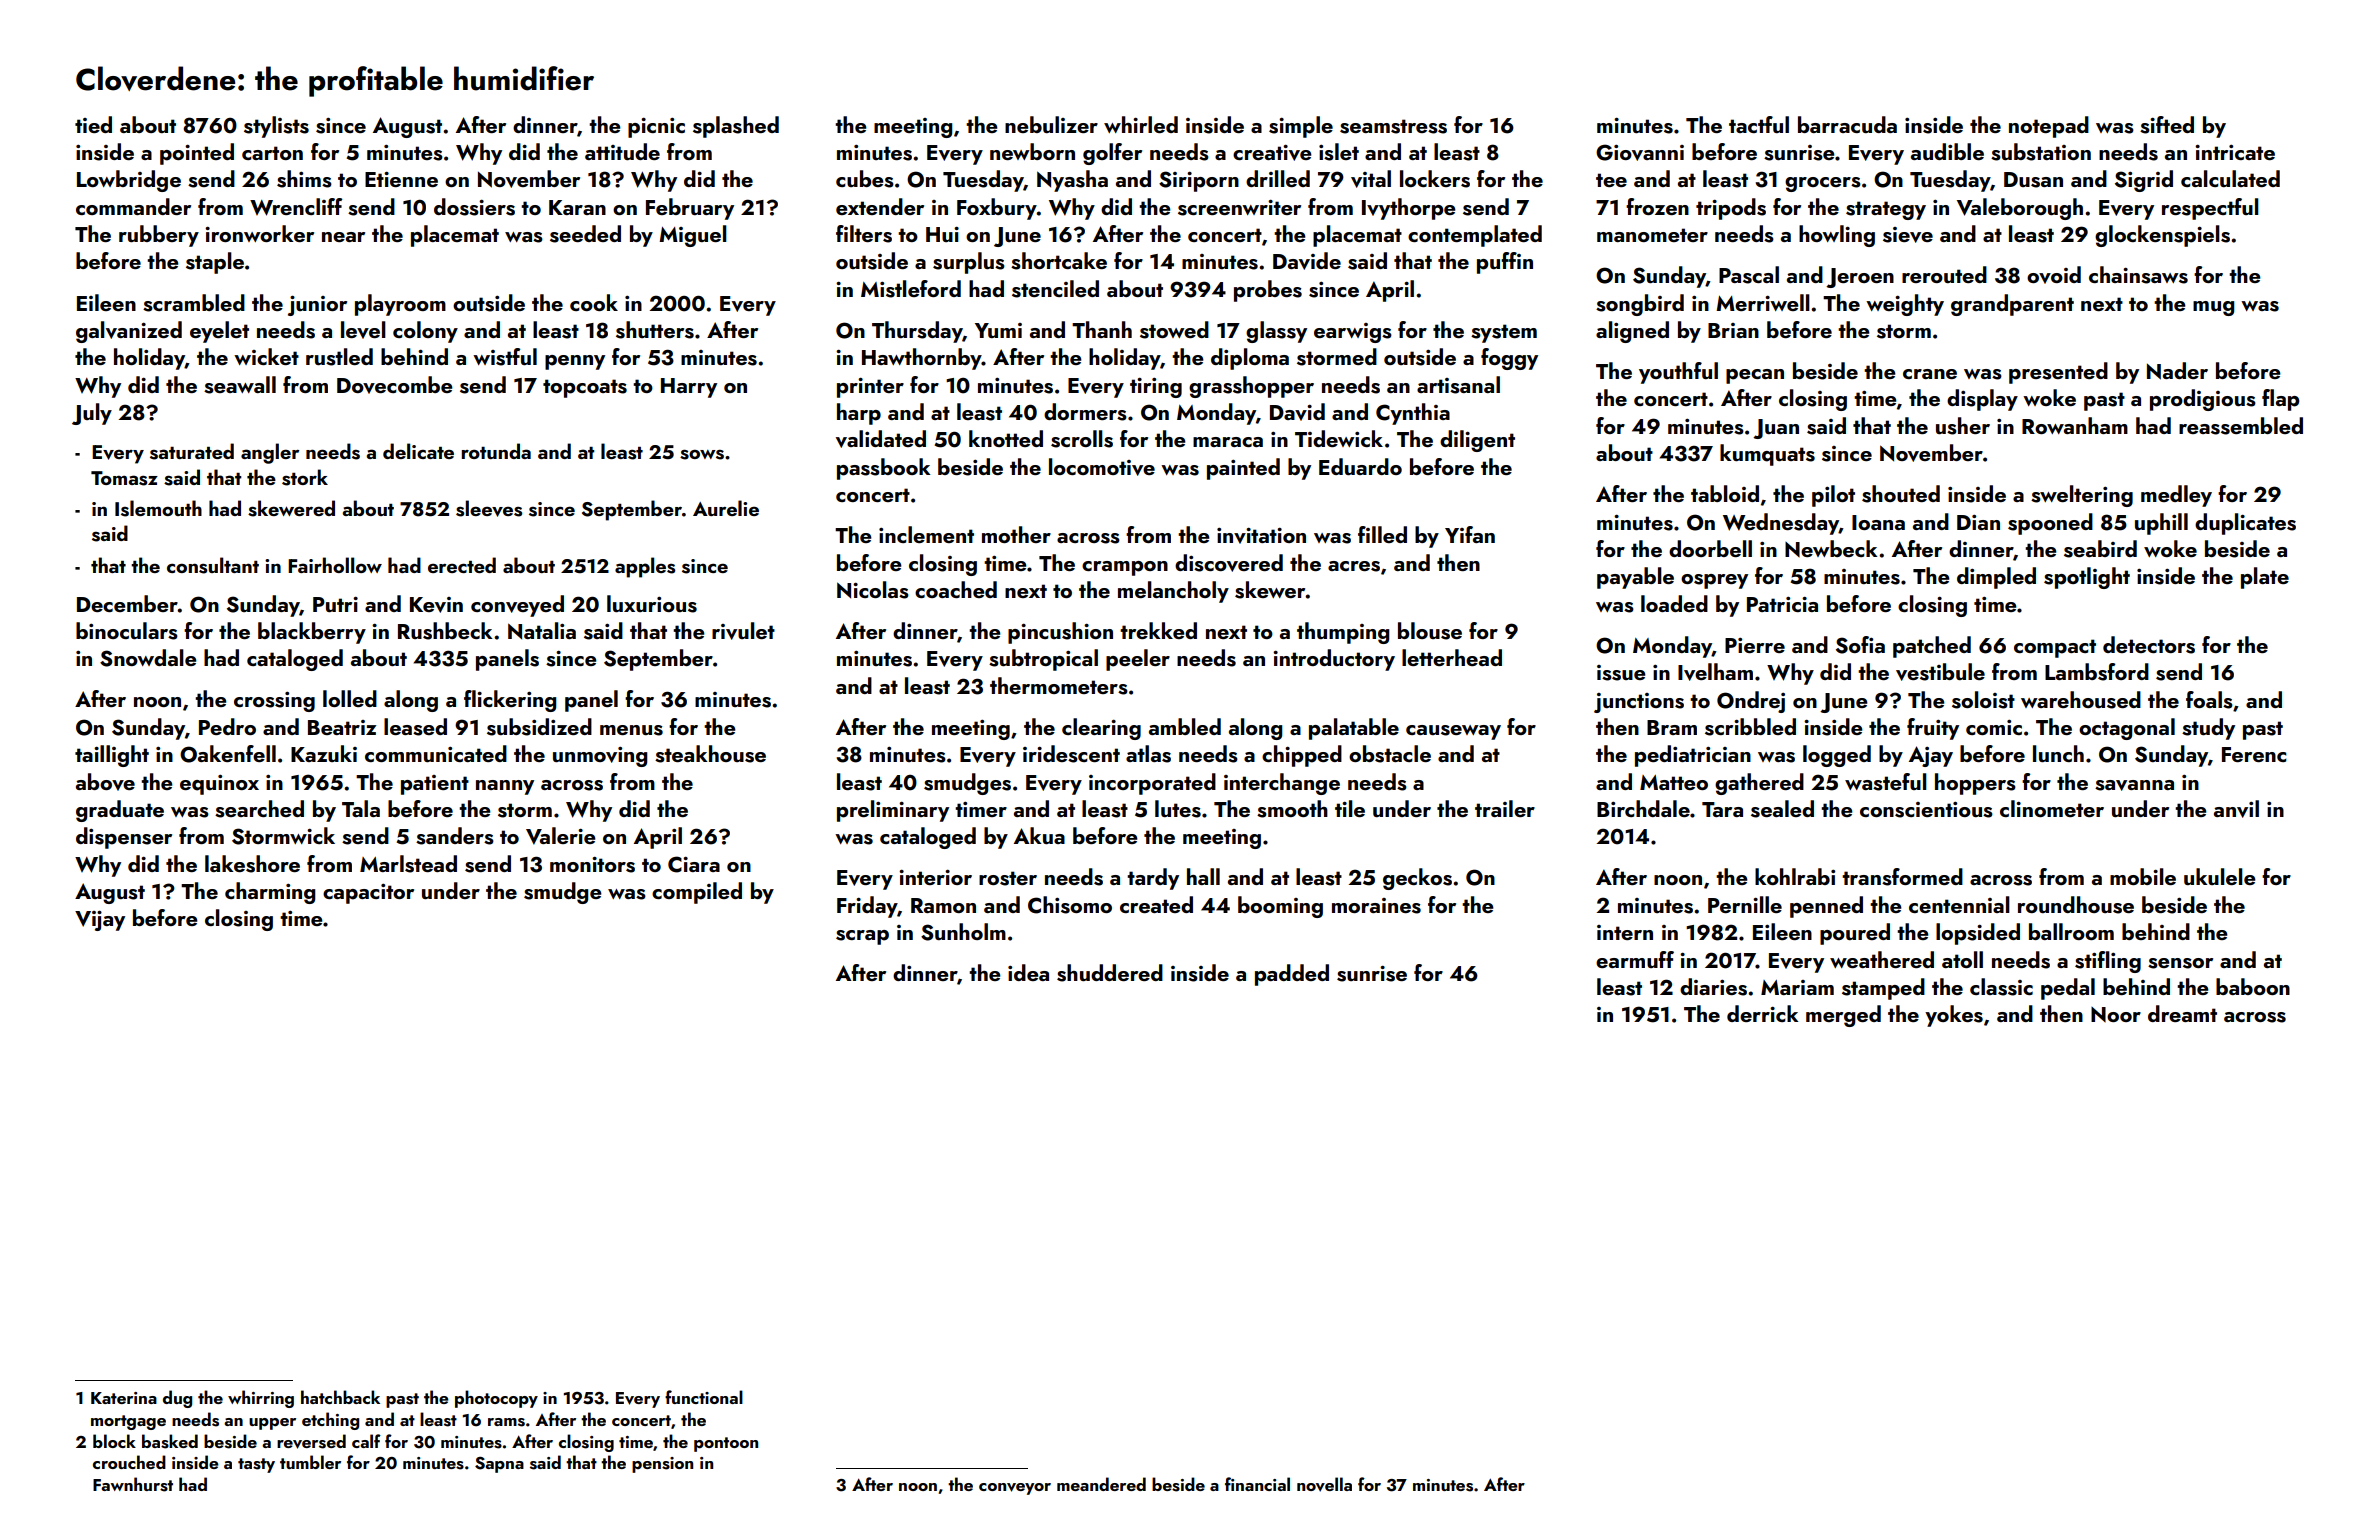 The height and width of the screenshot is (1540, 2380). I want to click on notepad, so click(2049, 127).
